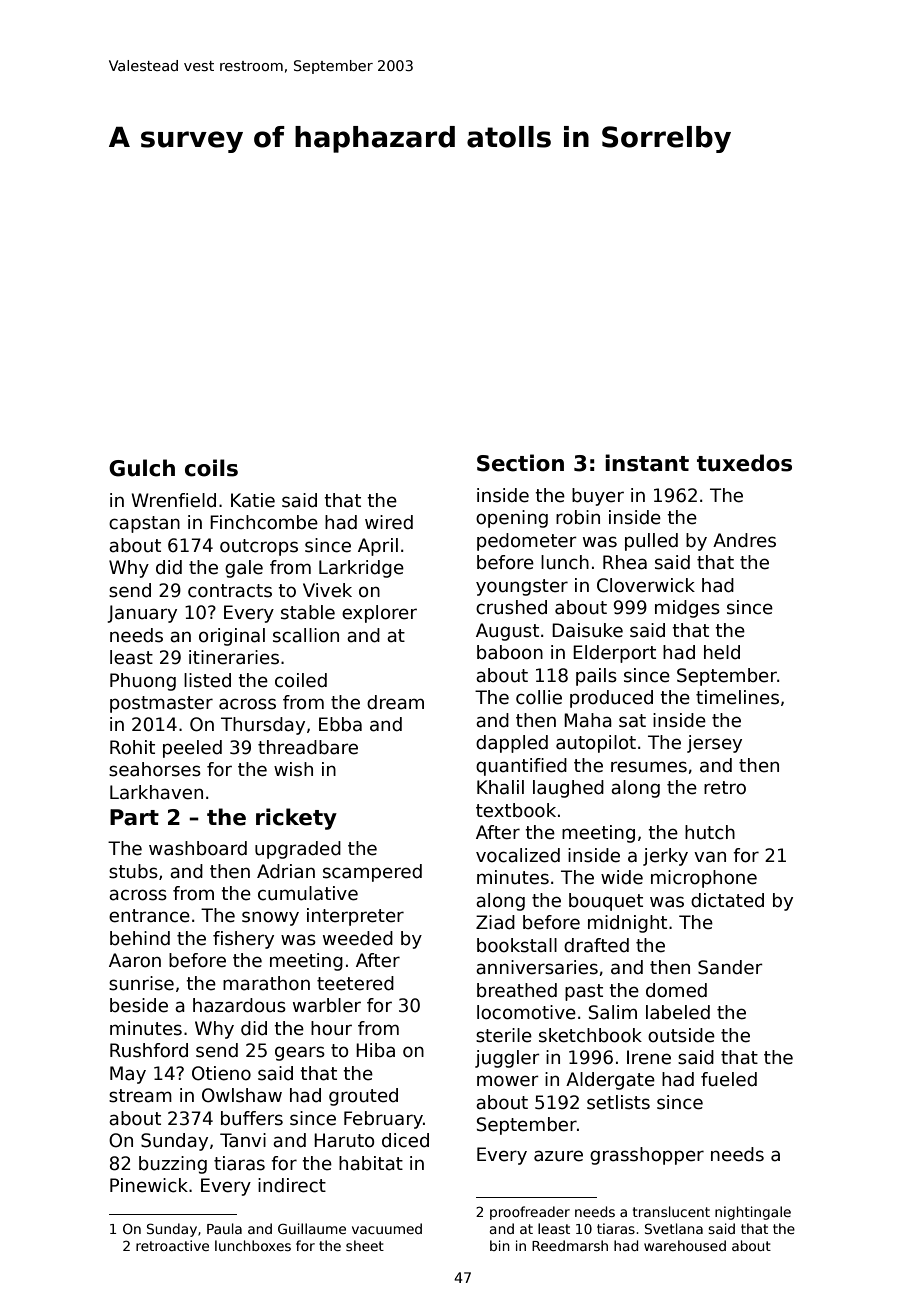 The height and width of the screenshot is (1316, 908). I want to click on held, so click(722, 652).
